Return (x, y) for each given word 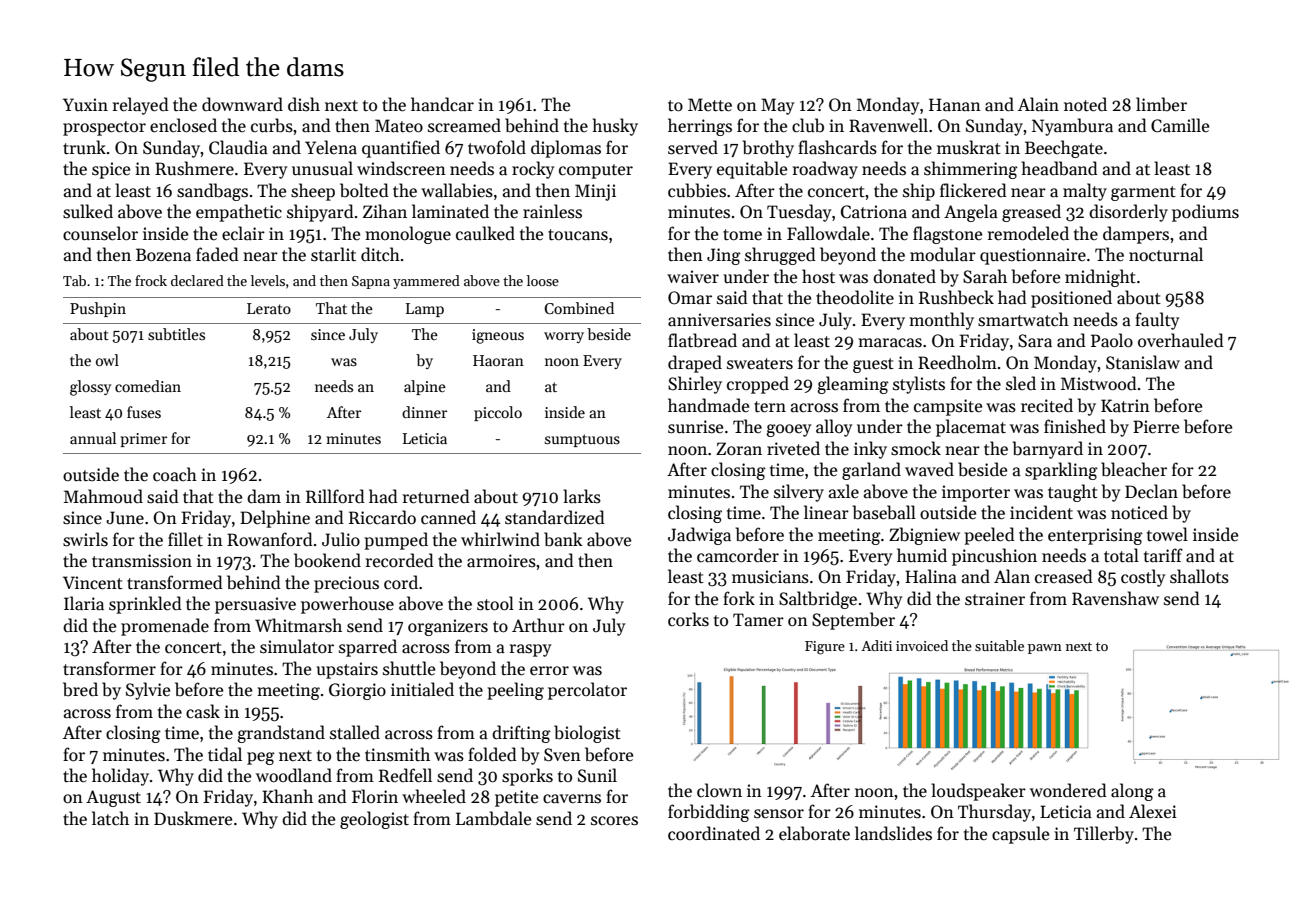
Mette (710, 105)
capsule (1020, 835)
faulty (1157, 321)
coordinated (714, 833)
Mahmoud (103, 496)
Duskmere (193, 818)
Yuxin (85, 104)
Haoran (498, 360)
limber (1161, 104)
